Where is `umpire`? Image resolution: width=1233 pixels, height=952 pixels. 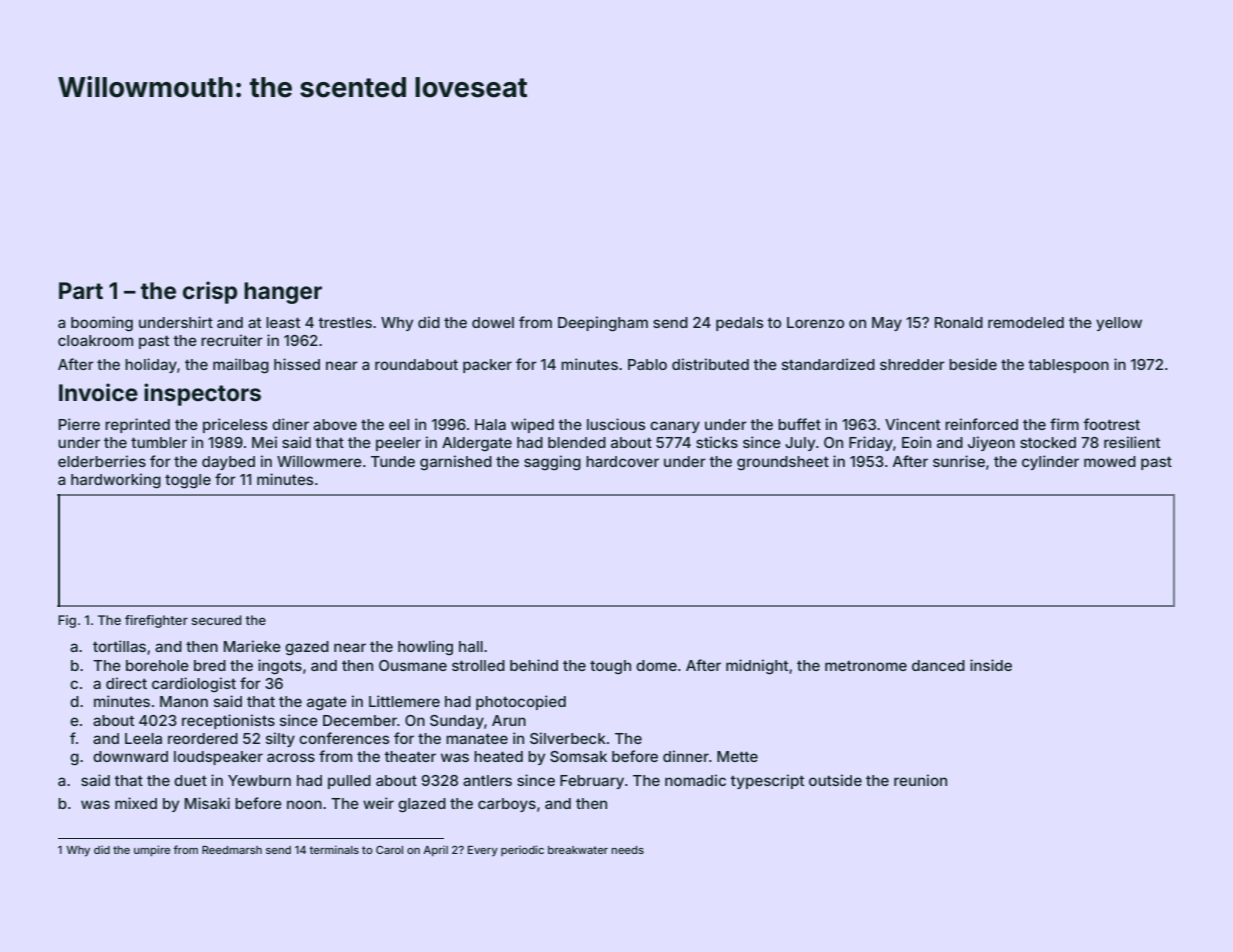
umpire is located at coordinates (152, 851).
